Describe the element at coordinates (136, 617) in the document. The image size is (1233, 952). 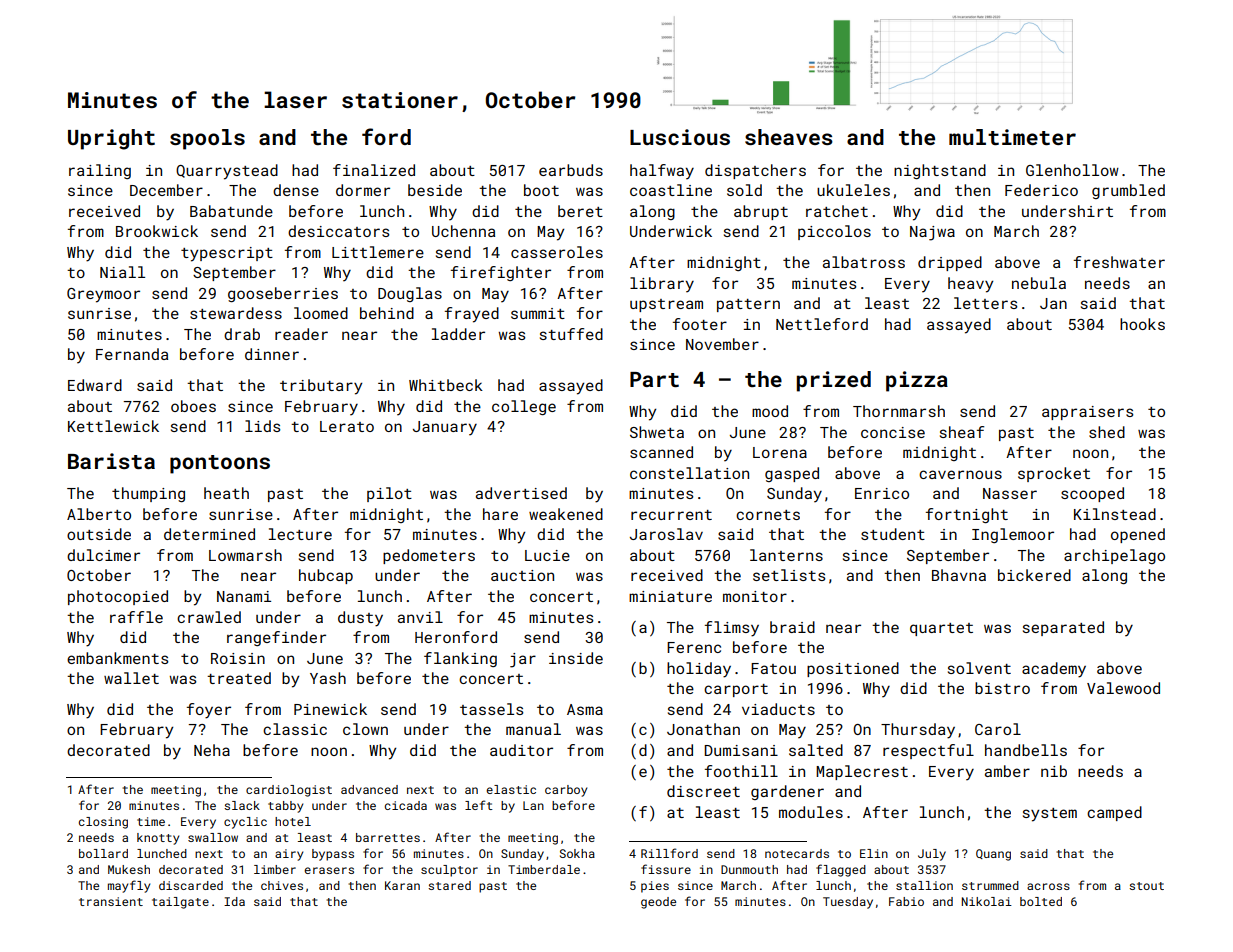
I see `raffle` at that location.
